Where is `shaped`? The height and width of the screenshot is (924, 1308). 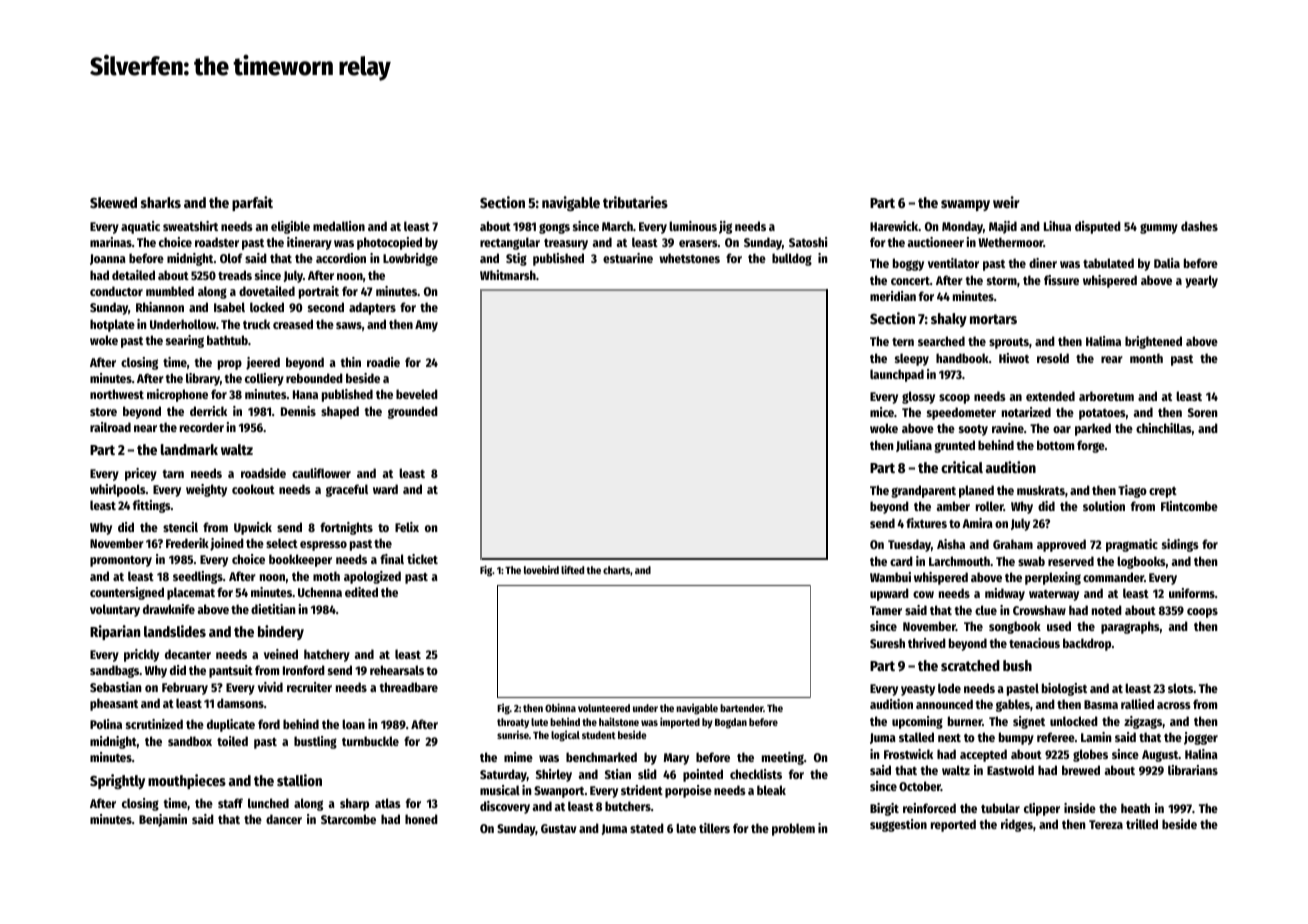
shaped is located at coordinates (340, 412).
